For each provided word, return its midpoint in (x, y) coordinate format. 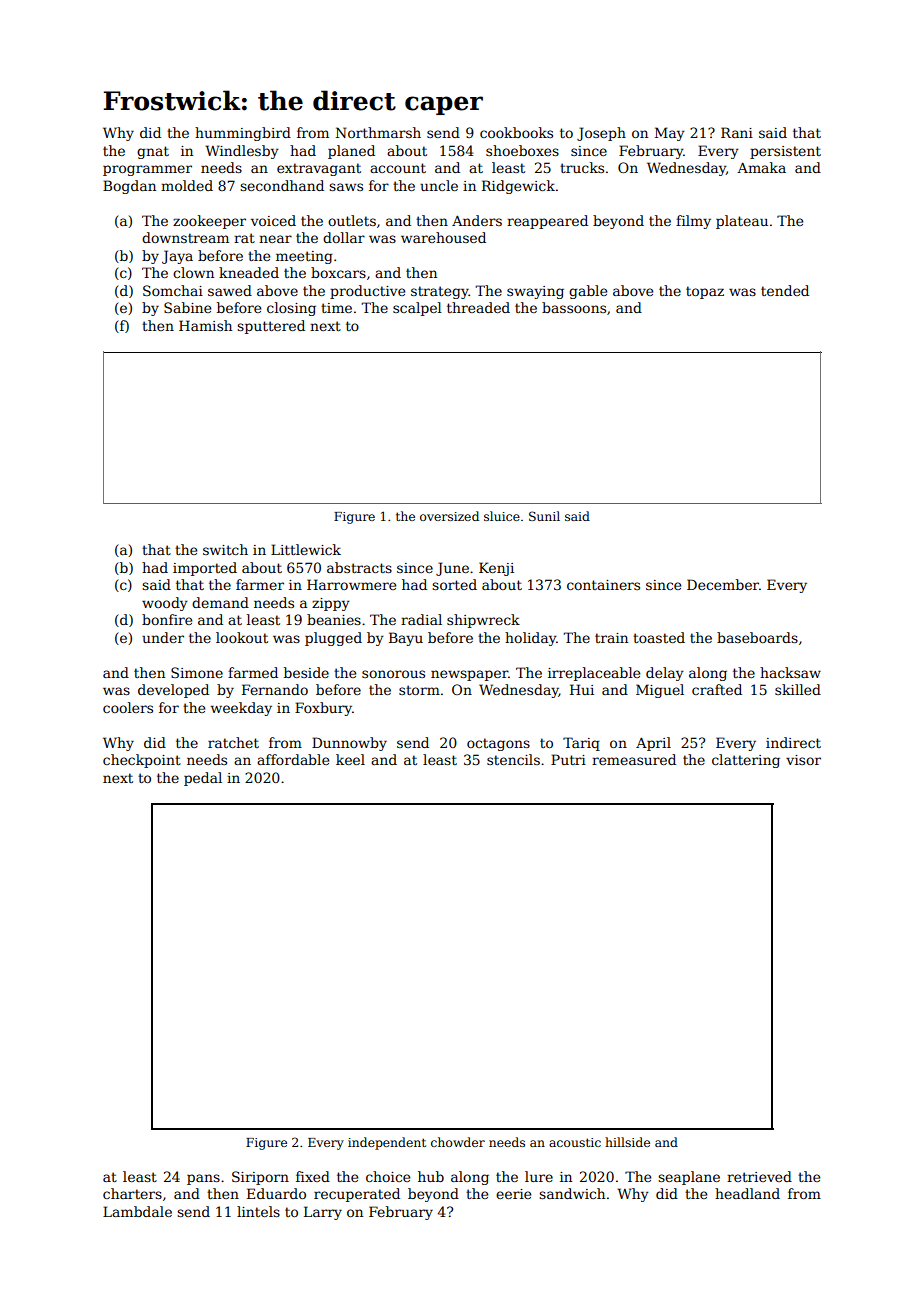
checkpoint (142, 761)
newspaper (469, 675)
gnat (153, 152)
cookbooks (516, 132)
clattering (746, 761)
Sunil (544, 516)
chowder (458, 1142)
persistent (785, 152)
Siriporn (260, 1178)
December (723, 584)
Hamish (205, 325)
